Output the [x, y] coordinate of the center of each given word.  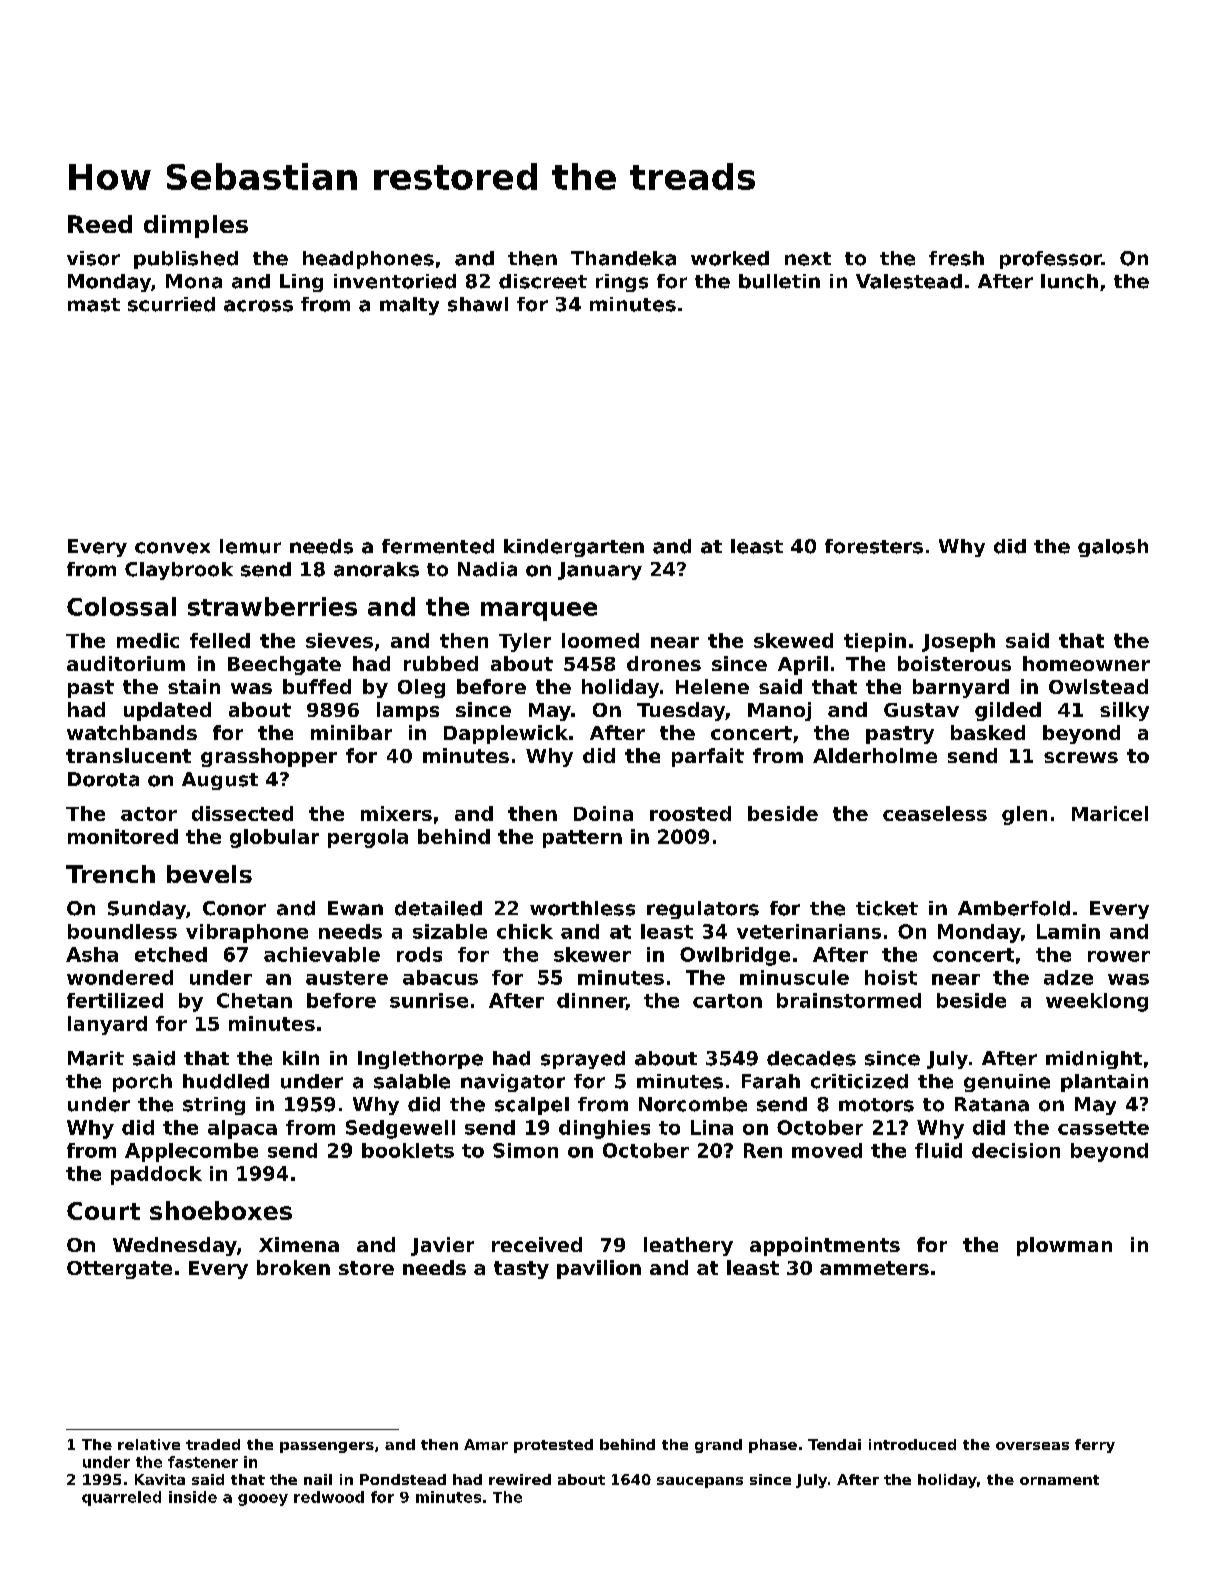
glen [1024, 815]
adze [1068, 977]
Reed [100, 224]
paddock [156, 1175]
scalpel [532, 1106]
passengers [327, 1447]
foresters [874, 546]
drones [664, 663]
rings [622, 283]
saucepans [700, 1482]
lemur [250, 546]
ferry [1095, 1446]
